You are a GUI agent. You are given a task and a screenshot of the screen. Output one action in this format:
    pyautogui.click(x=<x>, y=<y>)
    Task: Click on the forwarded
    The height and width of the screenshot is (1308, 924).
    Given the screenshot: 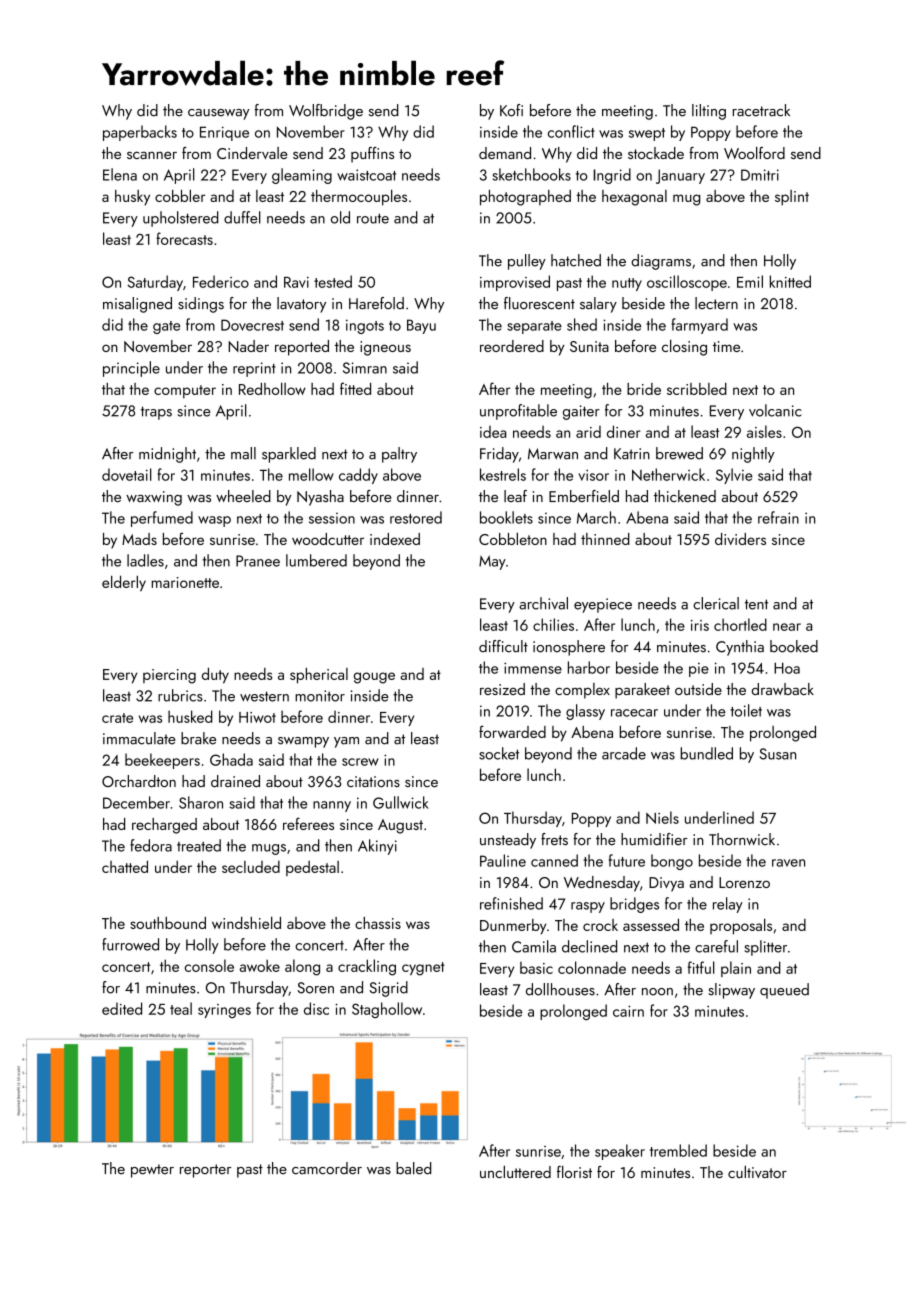 What is the action you would take?
    pyautogui.click(x=512, y=731)
